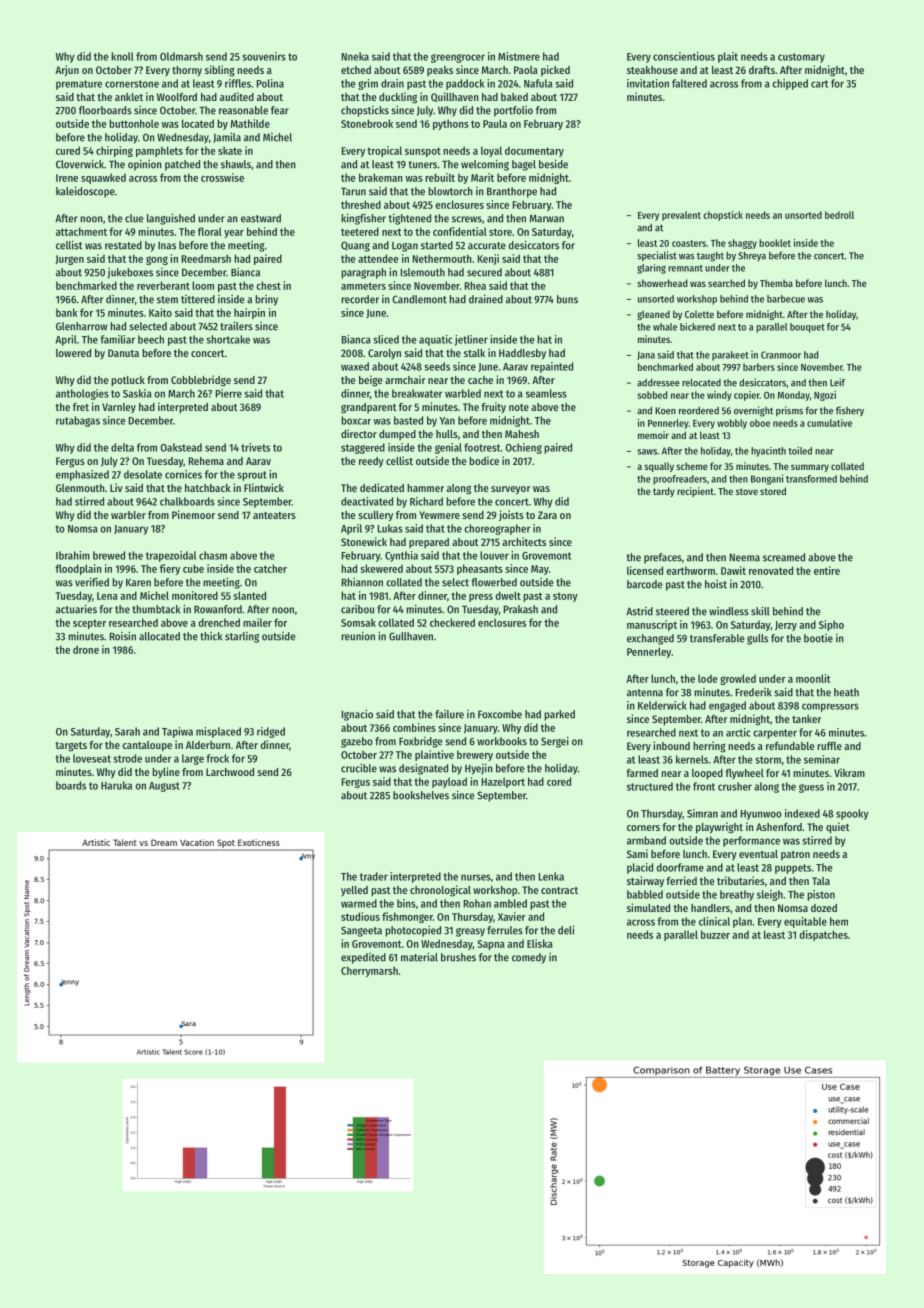  What do you see at coordinates (384, 354) in the image?
I see `Carolyn` at bounding box center [384, 354].
